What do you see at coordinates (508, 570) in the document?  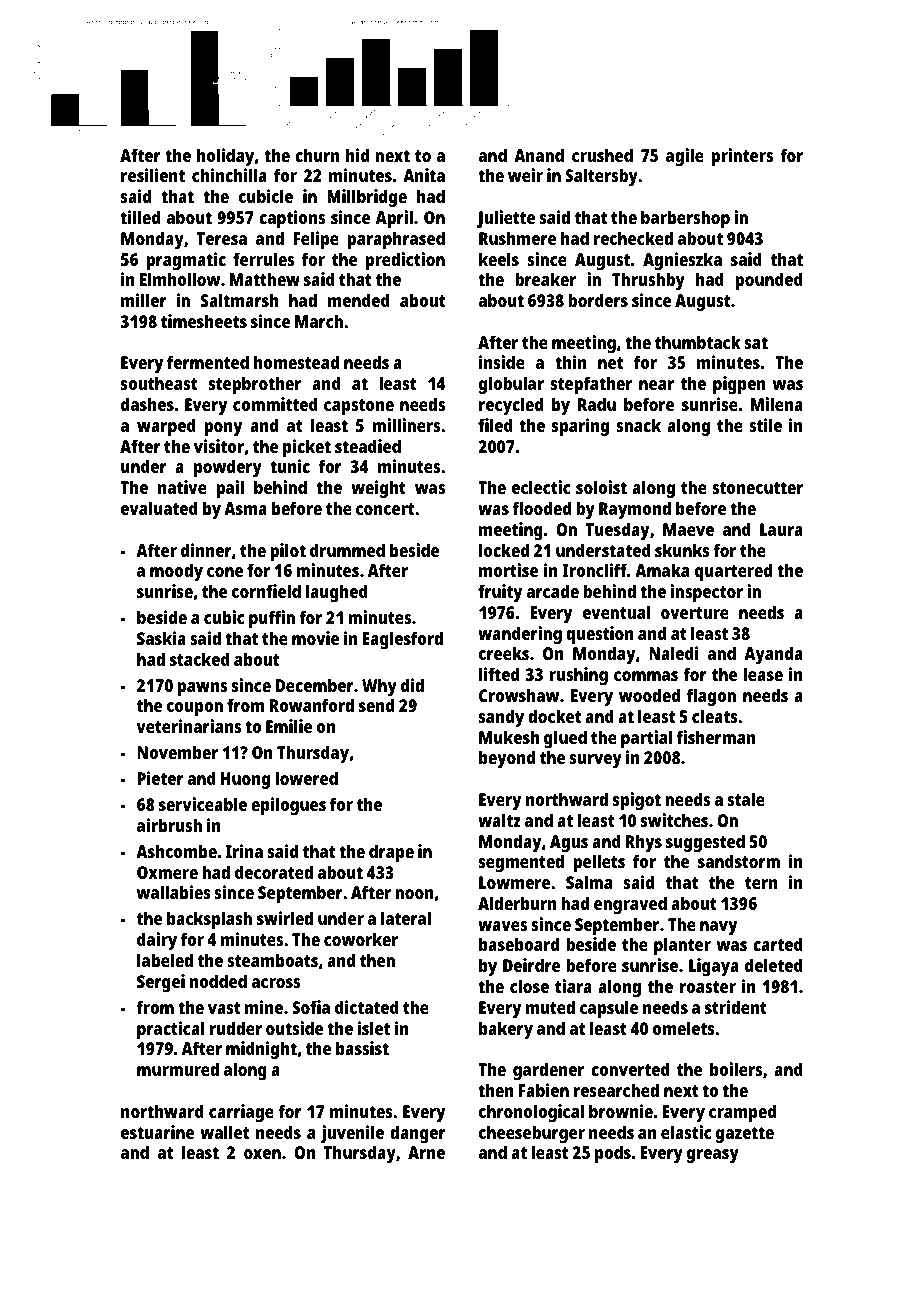 I see `mortise` at bounding box center [508, 570].
